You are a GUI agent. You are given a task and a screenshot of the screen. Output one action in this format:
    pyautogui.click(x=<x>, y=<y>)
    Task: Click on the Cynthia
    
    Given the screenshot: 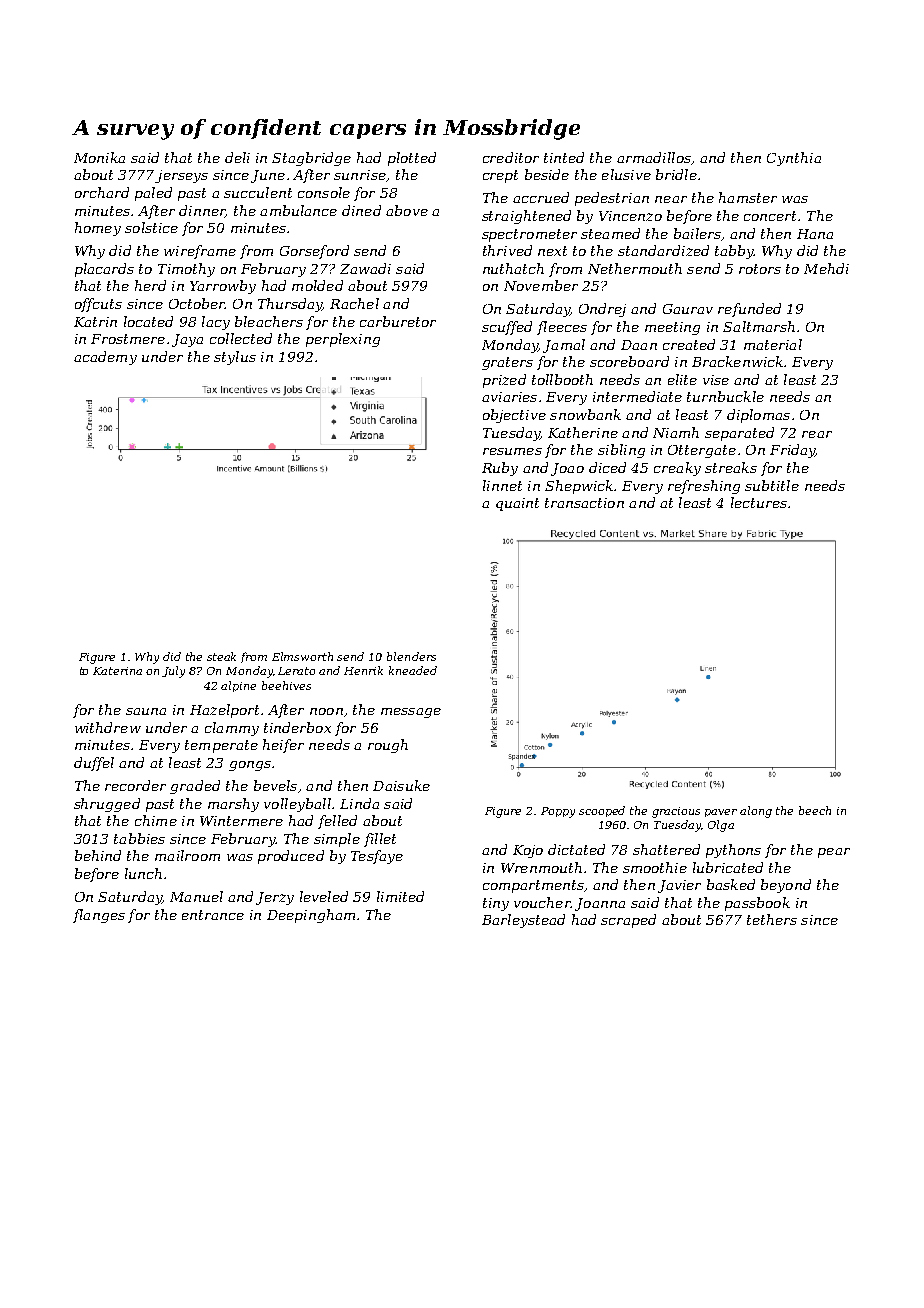 What is the action you would take?
    pyautogui.click(x=794, y=159)
